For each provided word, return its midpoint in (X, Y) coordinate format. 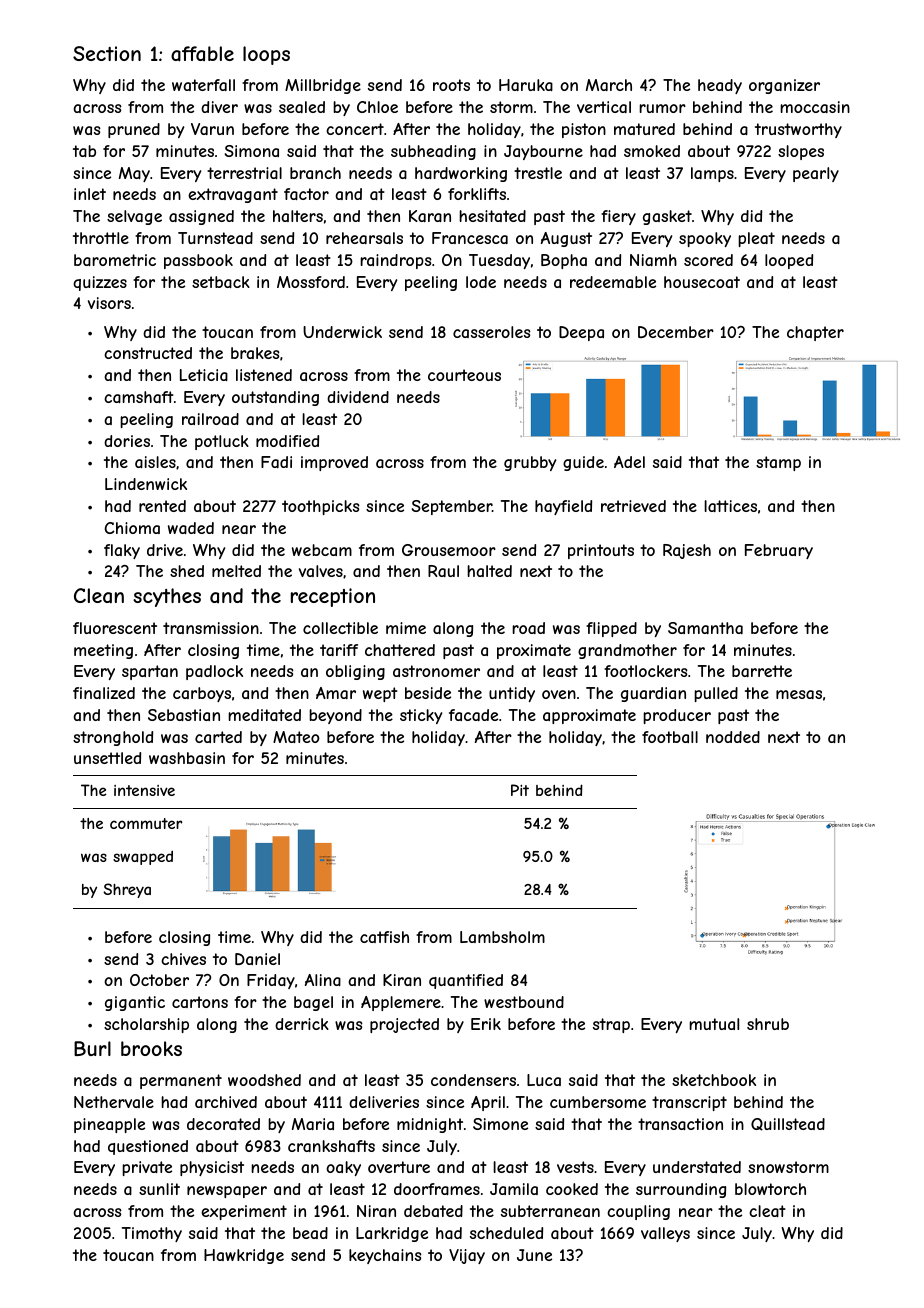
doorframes (437, 1189)
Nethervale (114, 1102)
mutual (714, 1024)
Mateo (296, 737)
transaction (680, 1124)
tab (84, 151)
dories (127, 441)
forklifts (477, 194)
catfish (384, 937)
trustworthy (798, 130)
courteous (464, 375)
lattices (730, 506)
